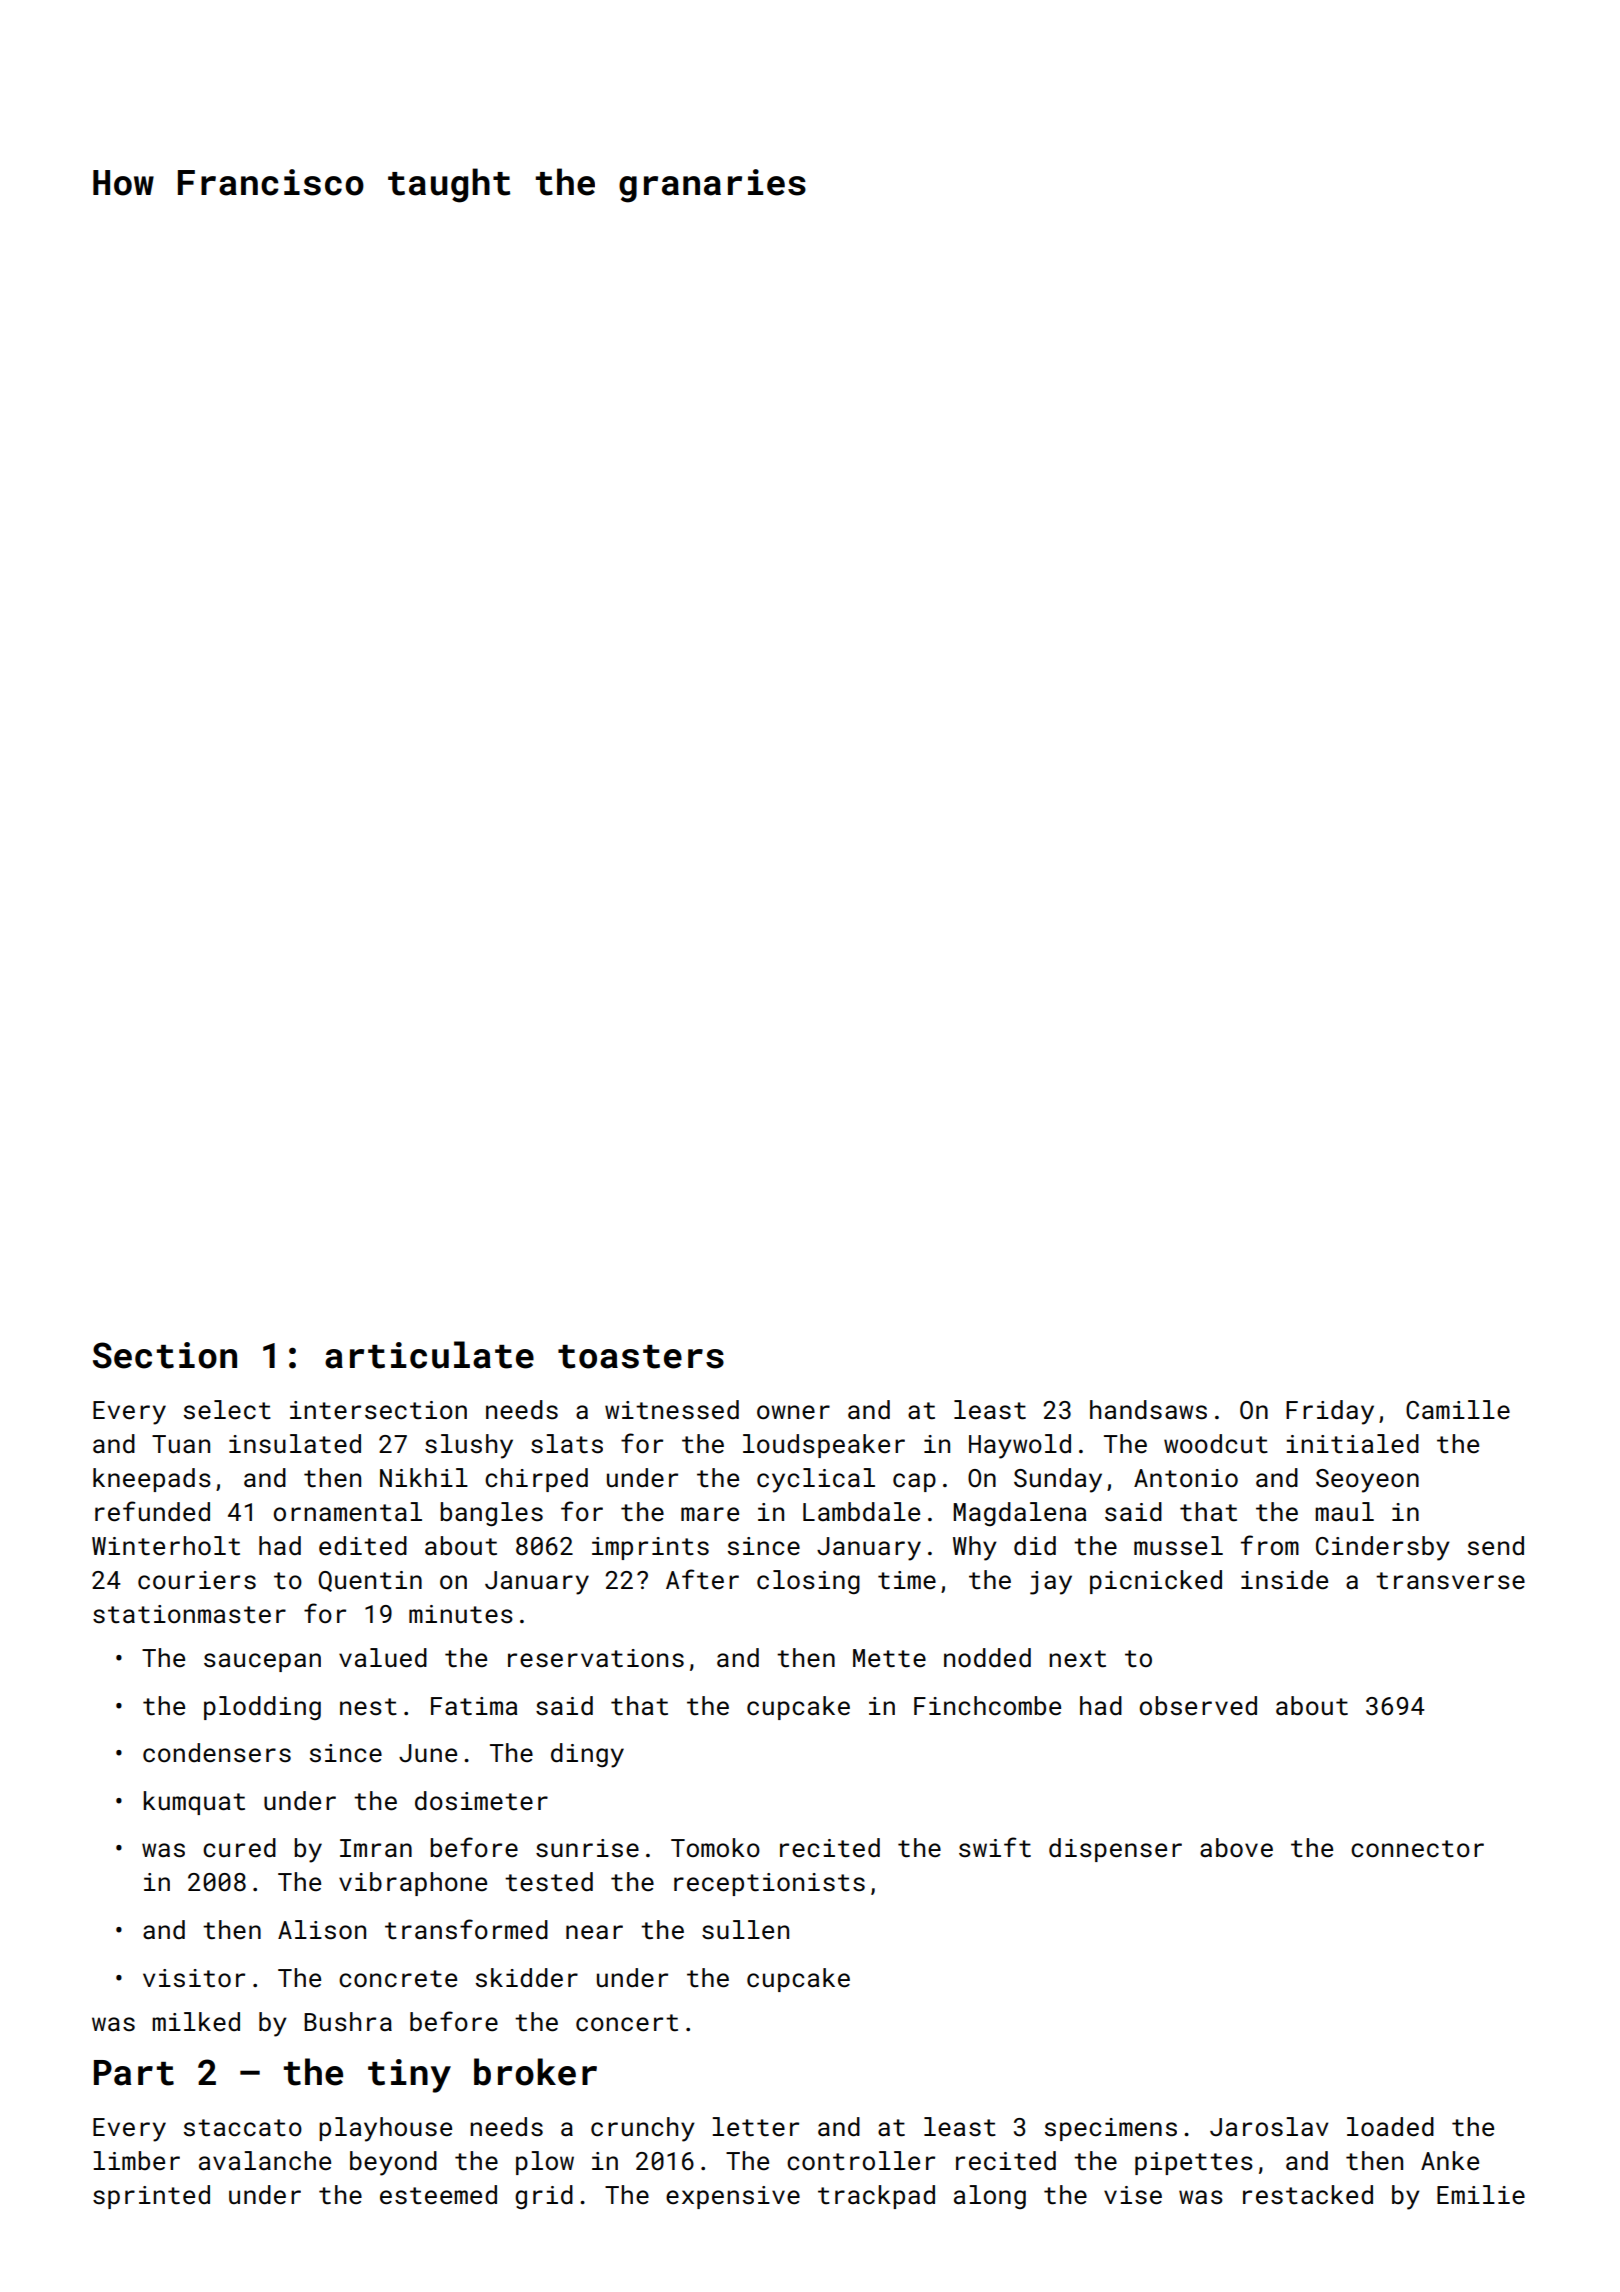 This document has height=2292, width=1620. What do you see at coordinates (217, 1753) in the document?
I see `condensers` at bounding box center [217, 1753].
